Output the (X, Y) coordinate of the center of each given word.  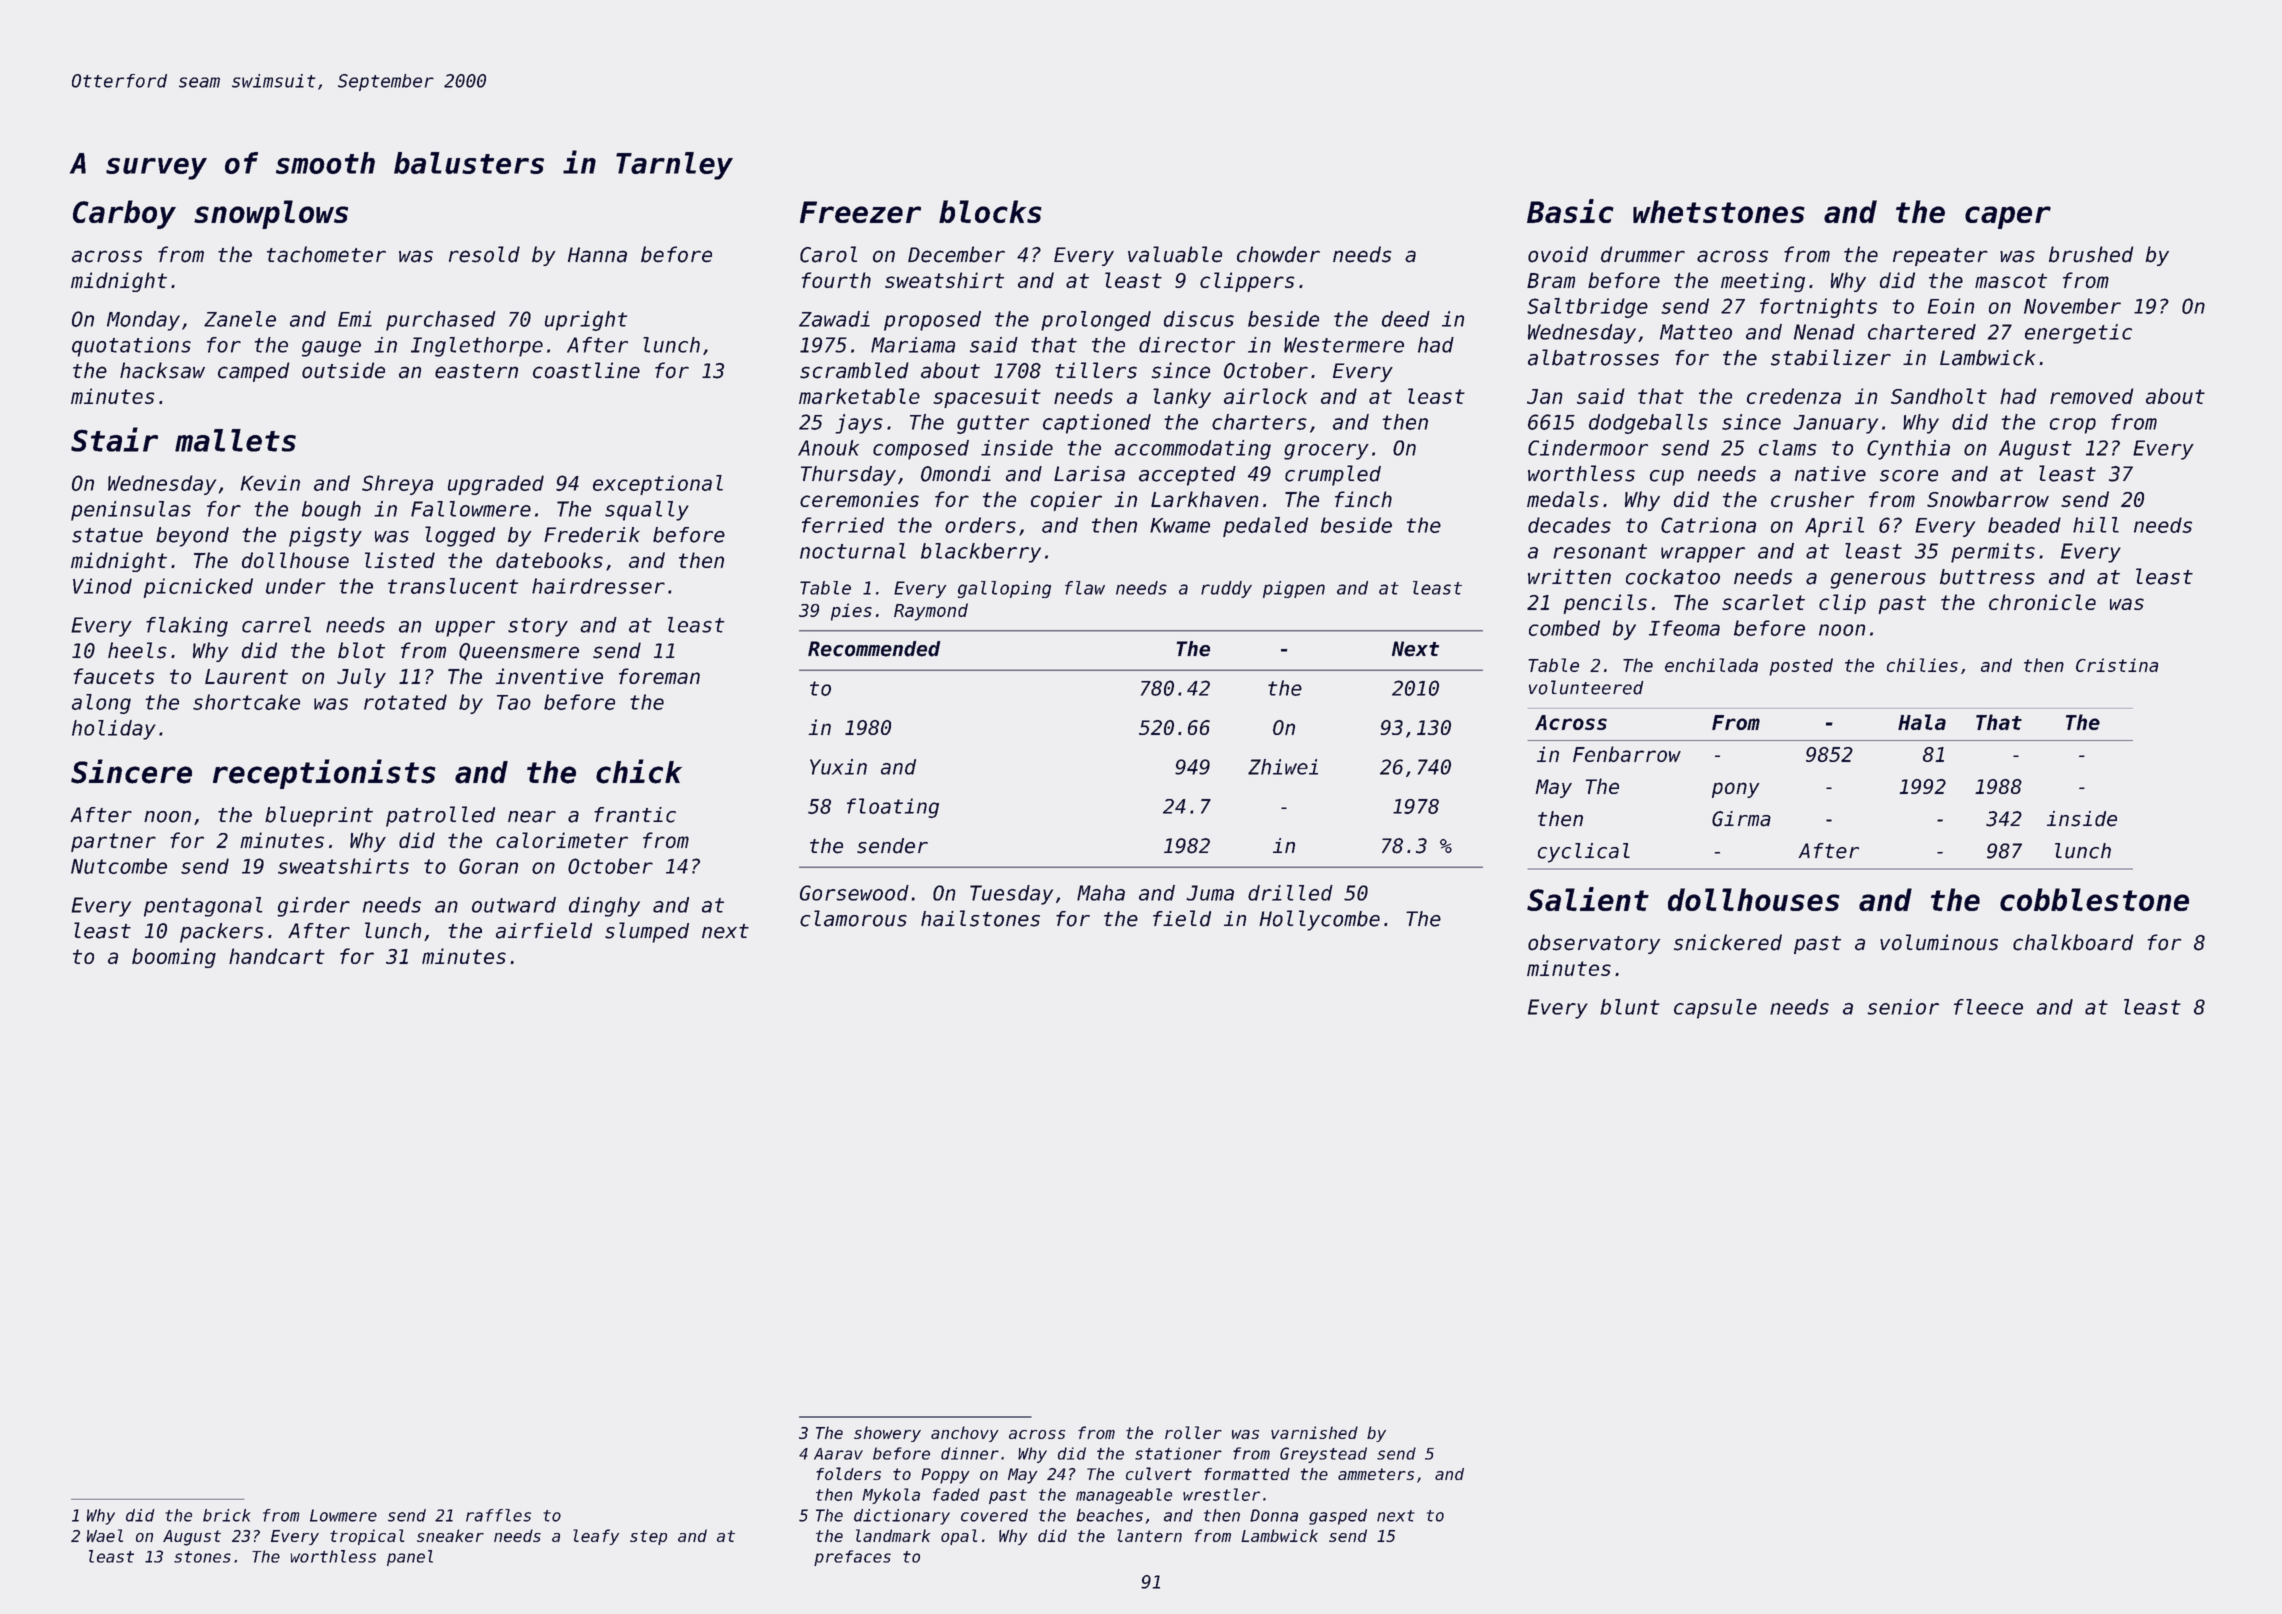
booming (174, 958)
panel (410, 1558)
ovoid (1558, 254)
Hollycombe (1319, 920)
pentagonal (203, 907)
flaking (187, 627)
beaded (2024, 525)
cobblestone (2094, 899)
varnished (1314, 1432)
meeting (1763, 282)
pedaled (1265, 527)
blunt (1630, 1007)
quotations (131, 347)
